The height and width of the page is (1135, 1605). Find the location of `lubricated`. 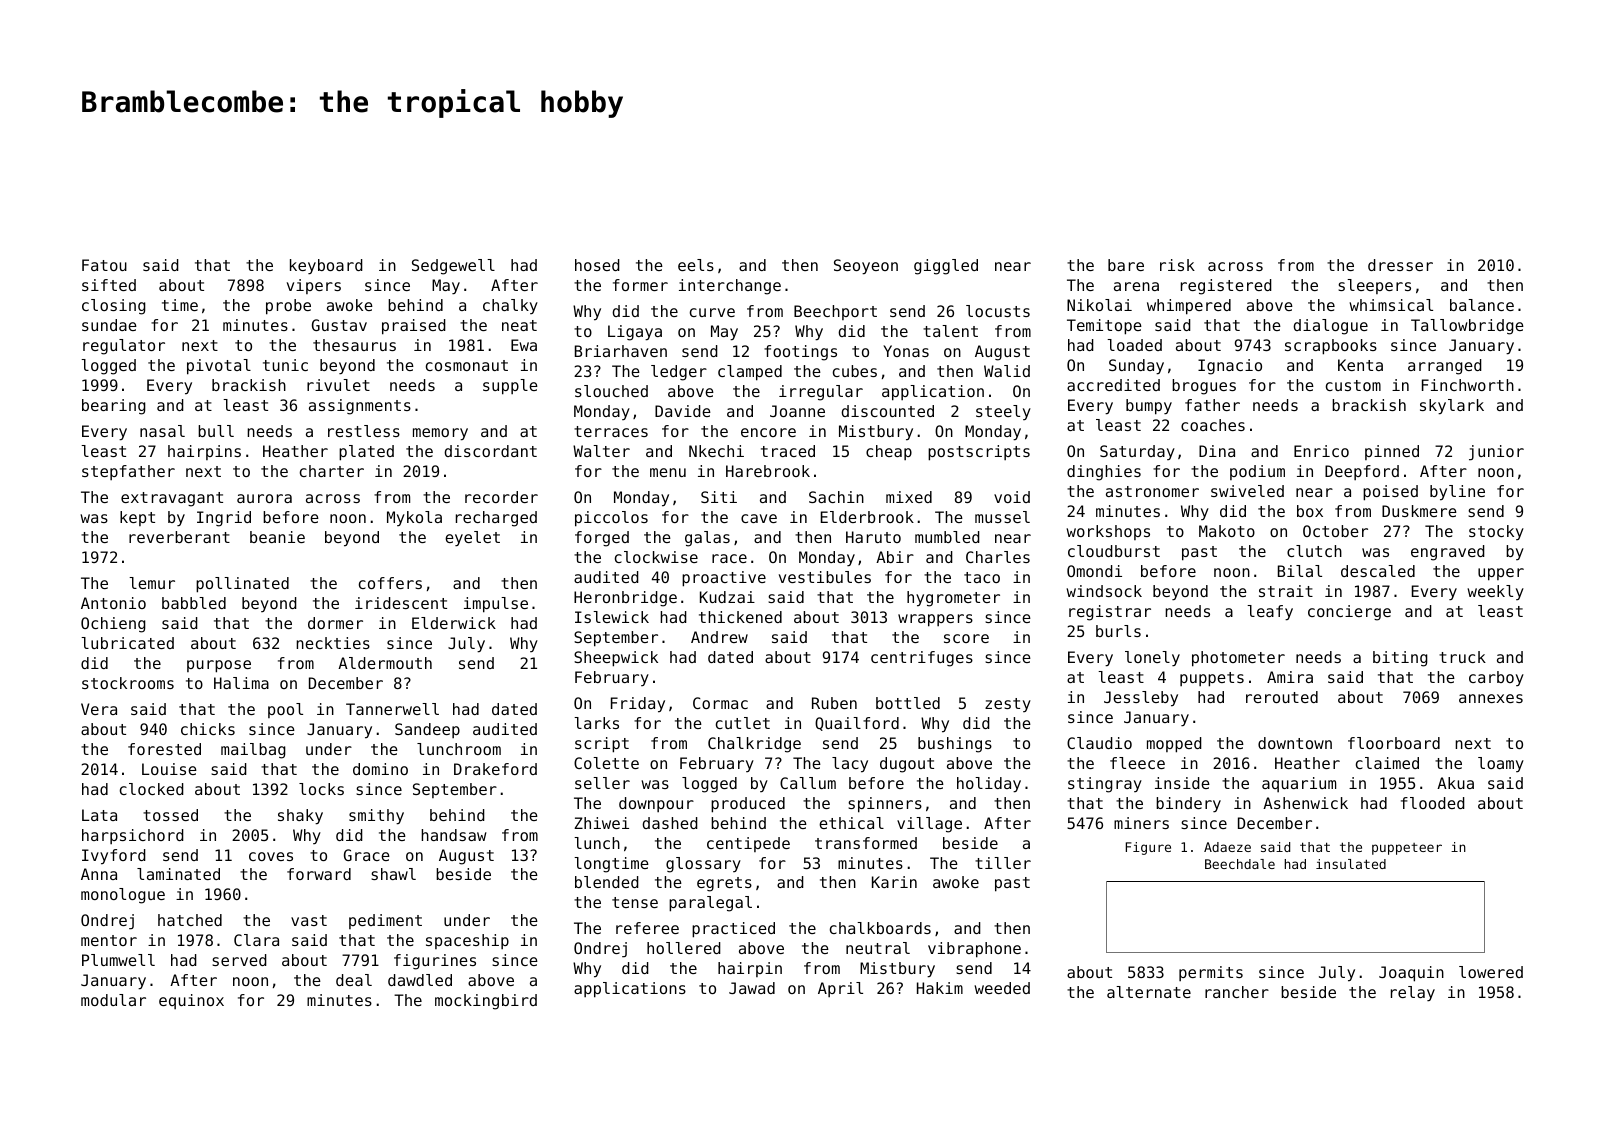

lubricated is located at coordinates (127, 643).
